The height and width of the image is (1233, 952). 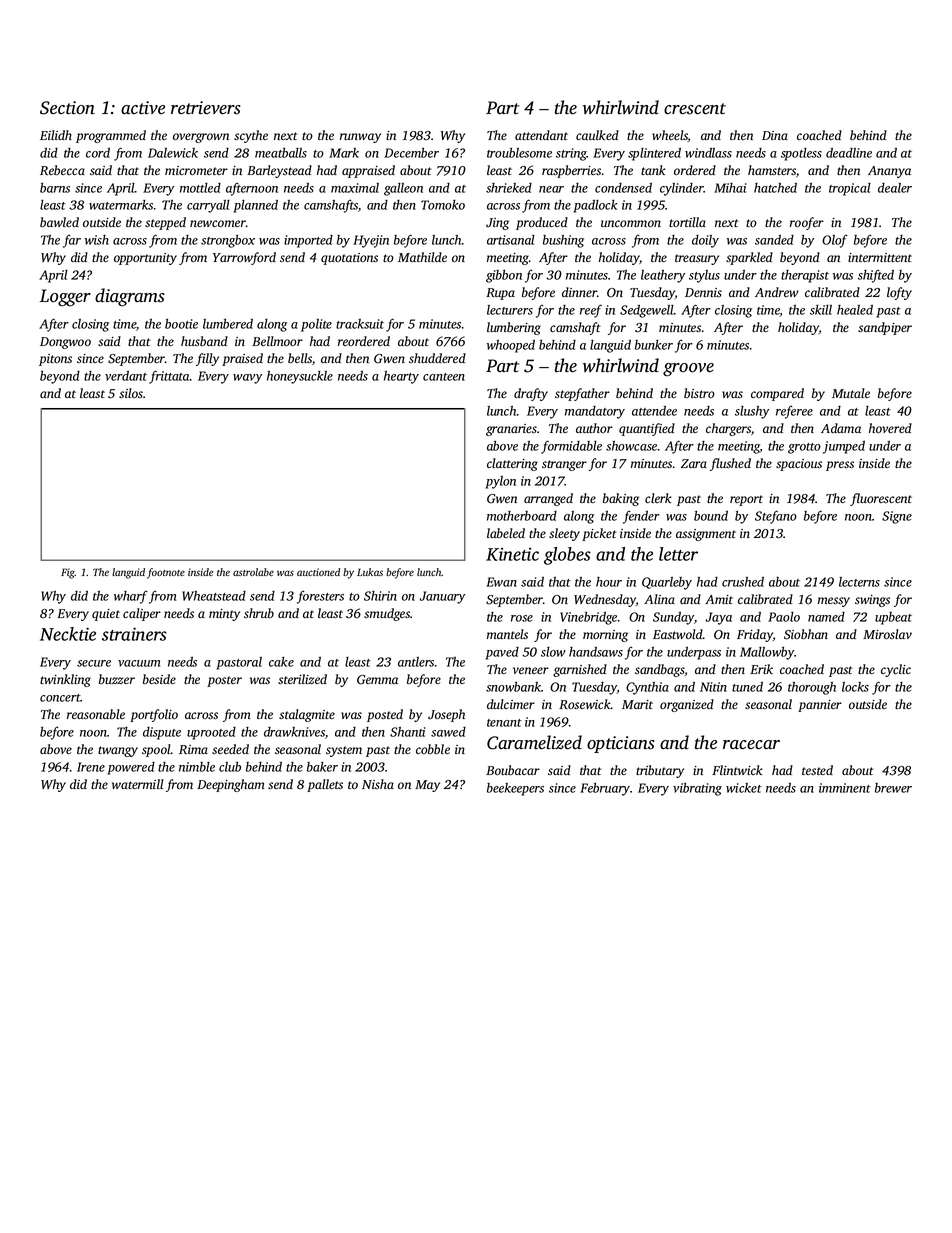 What do you see at coordinates (145, 259) in the image?
I see `opportunity` at bounding box center [145, 259].
